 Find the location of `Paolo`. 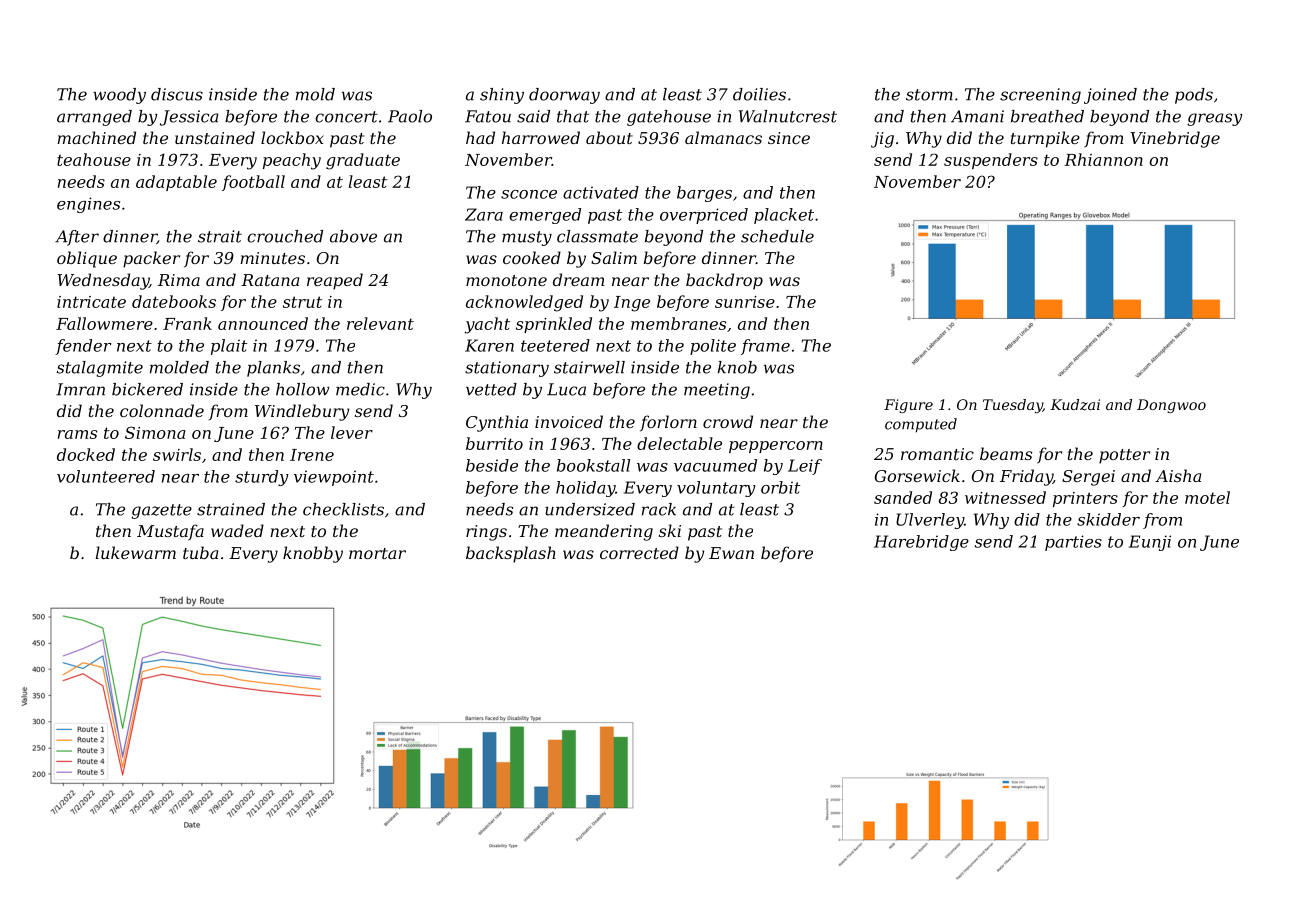

Paolo is located at coordinates (410, 116).
